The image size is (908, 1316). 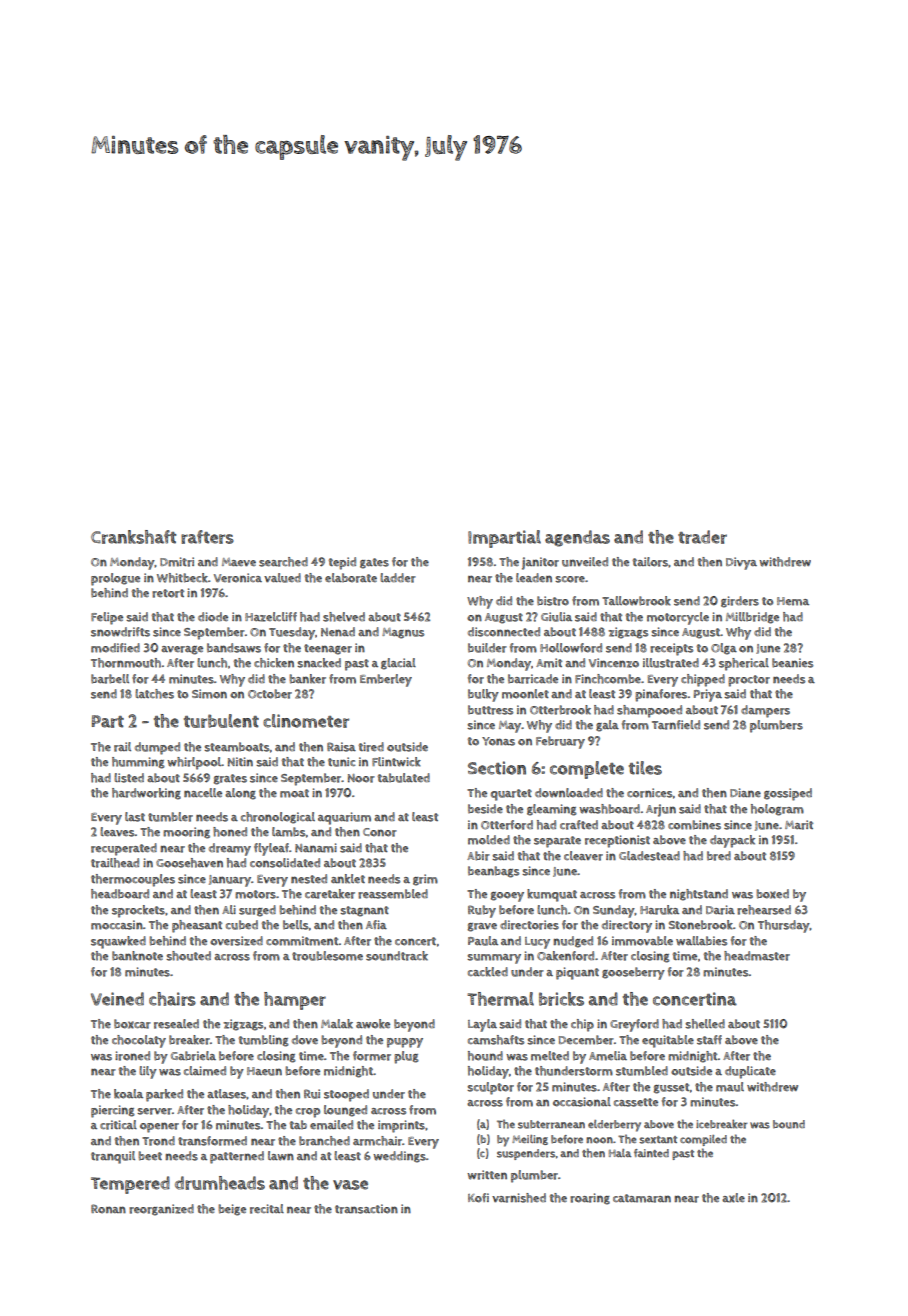 What do you see at coordinates (773, 894) in the screenshot?
I see `boxed` at bounding box center [773, 894].
